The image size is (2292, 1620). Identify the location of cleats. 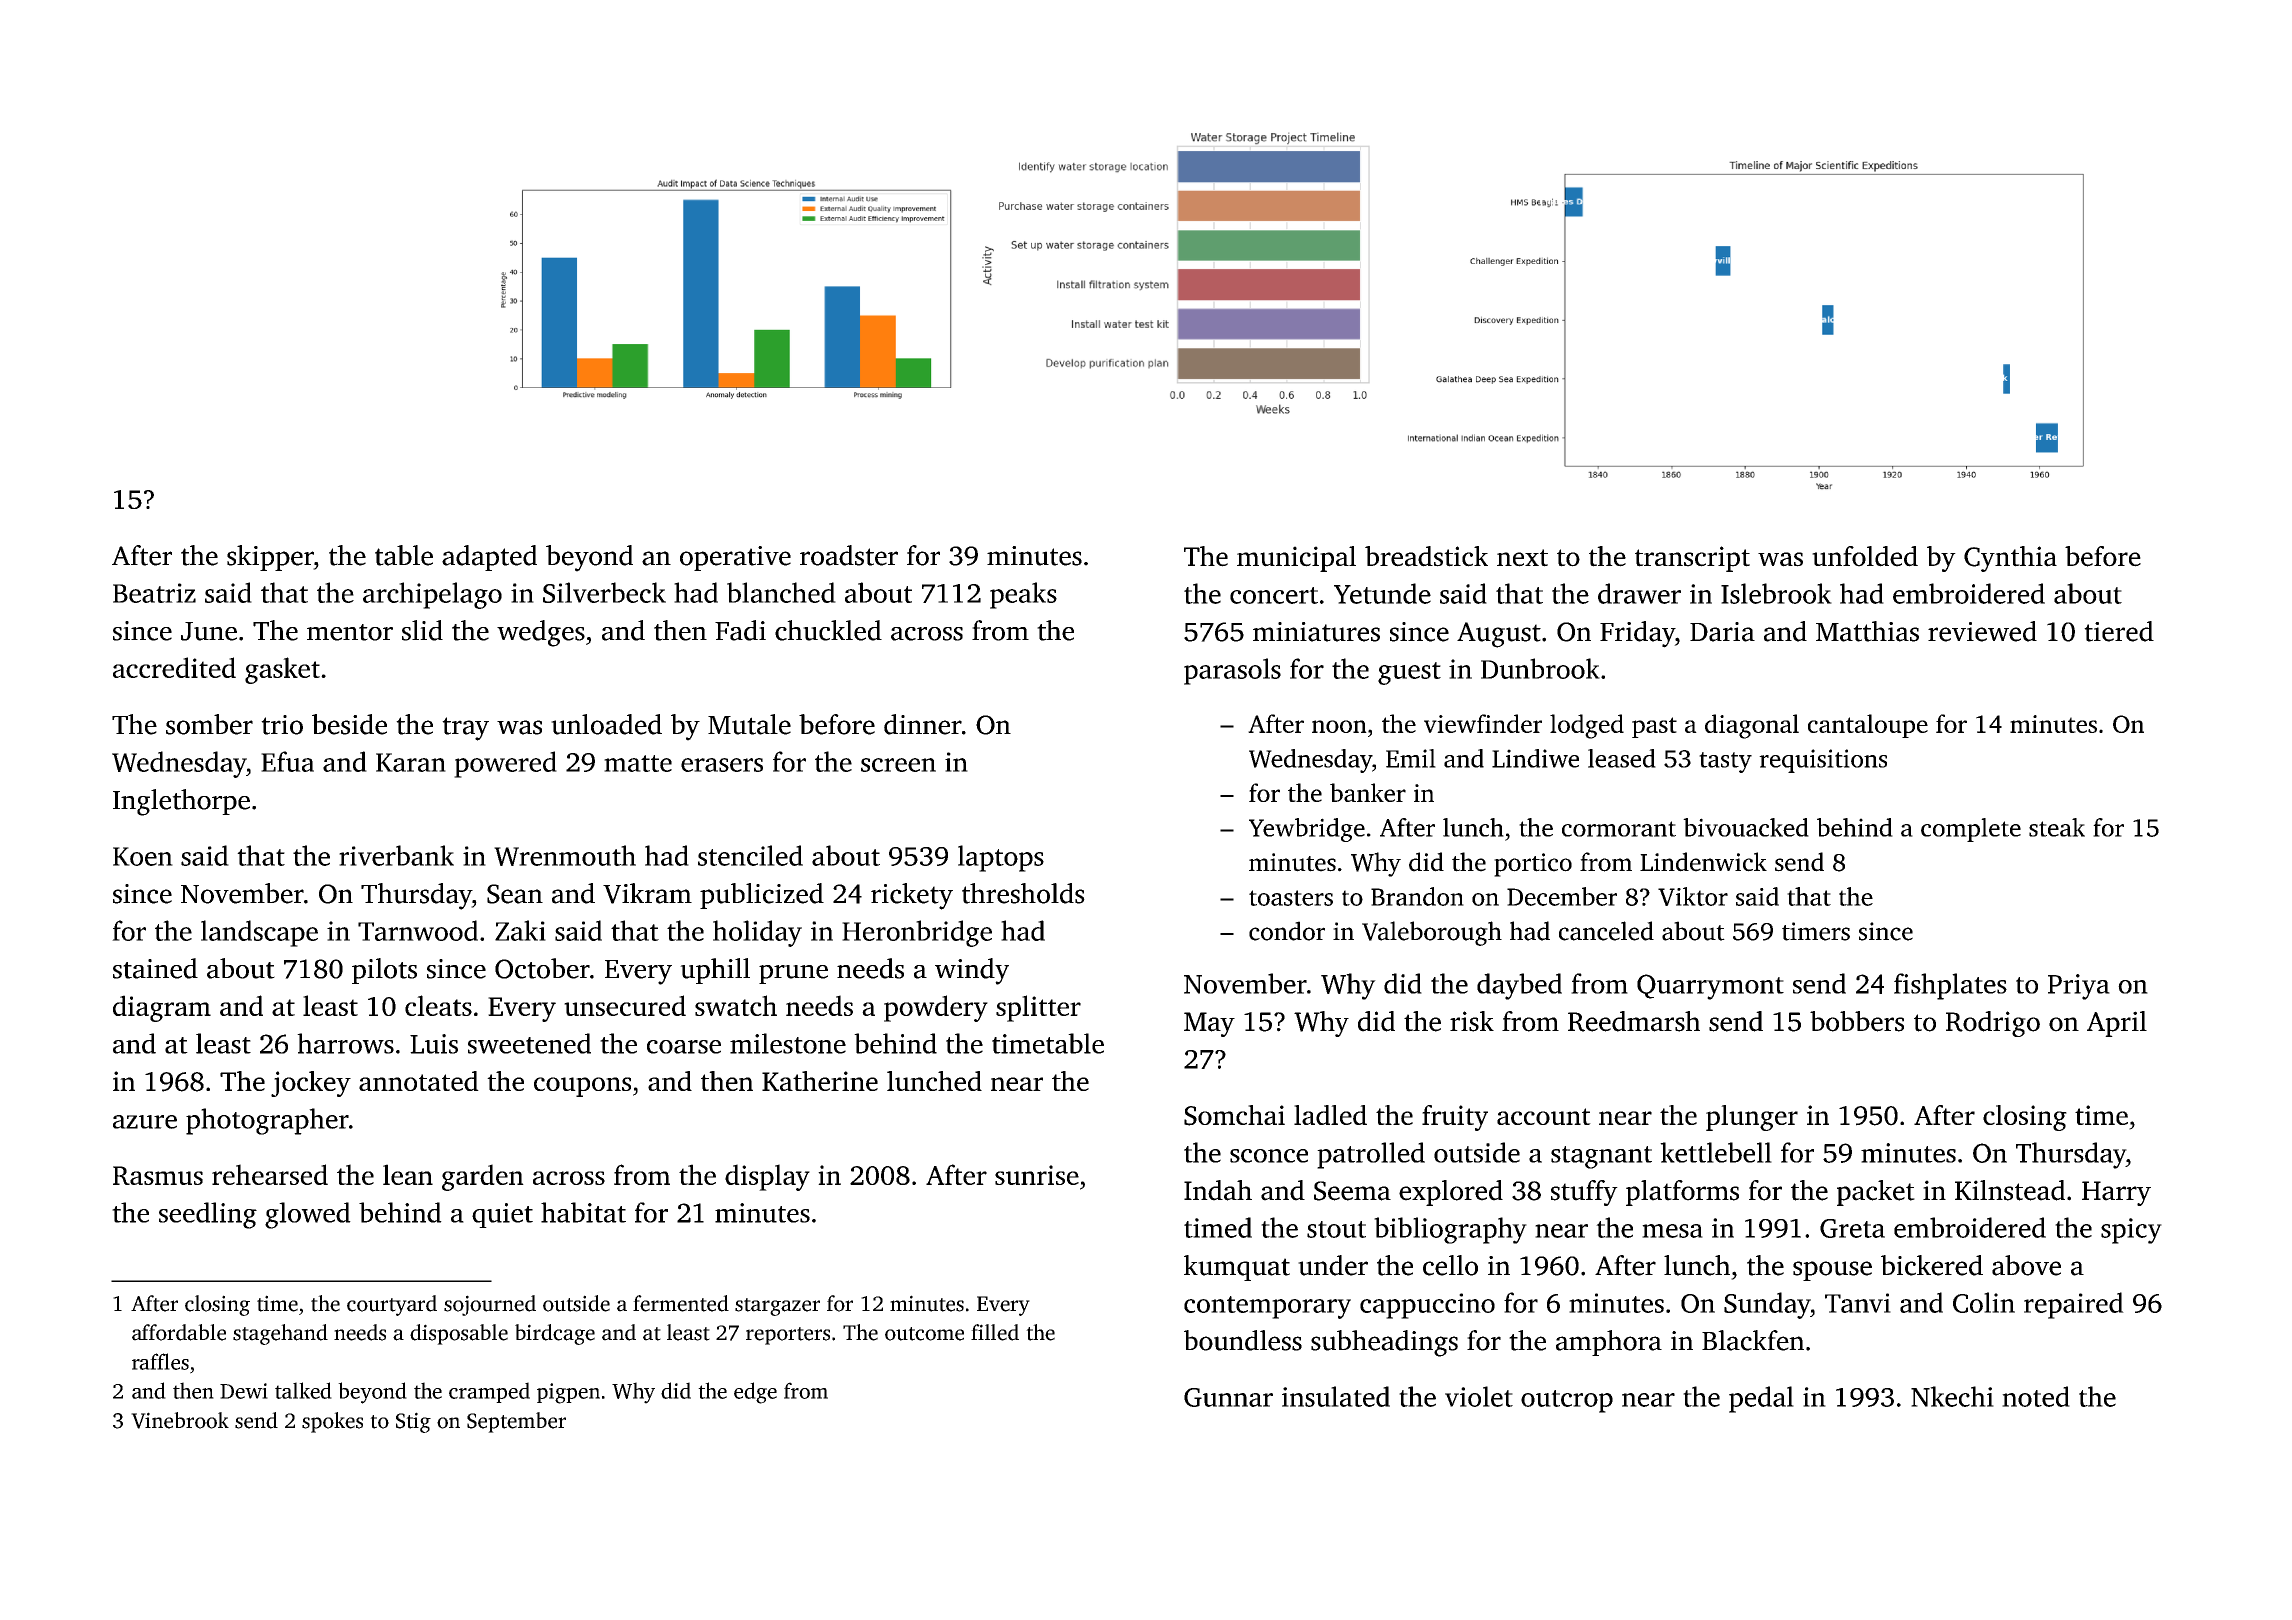
(438, 1005).
